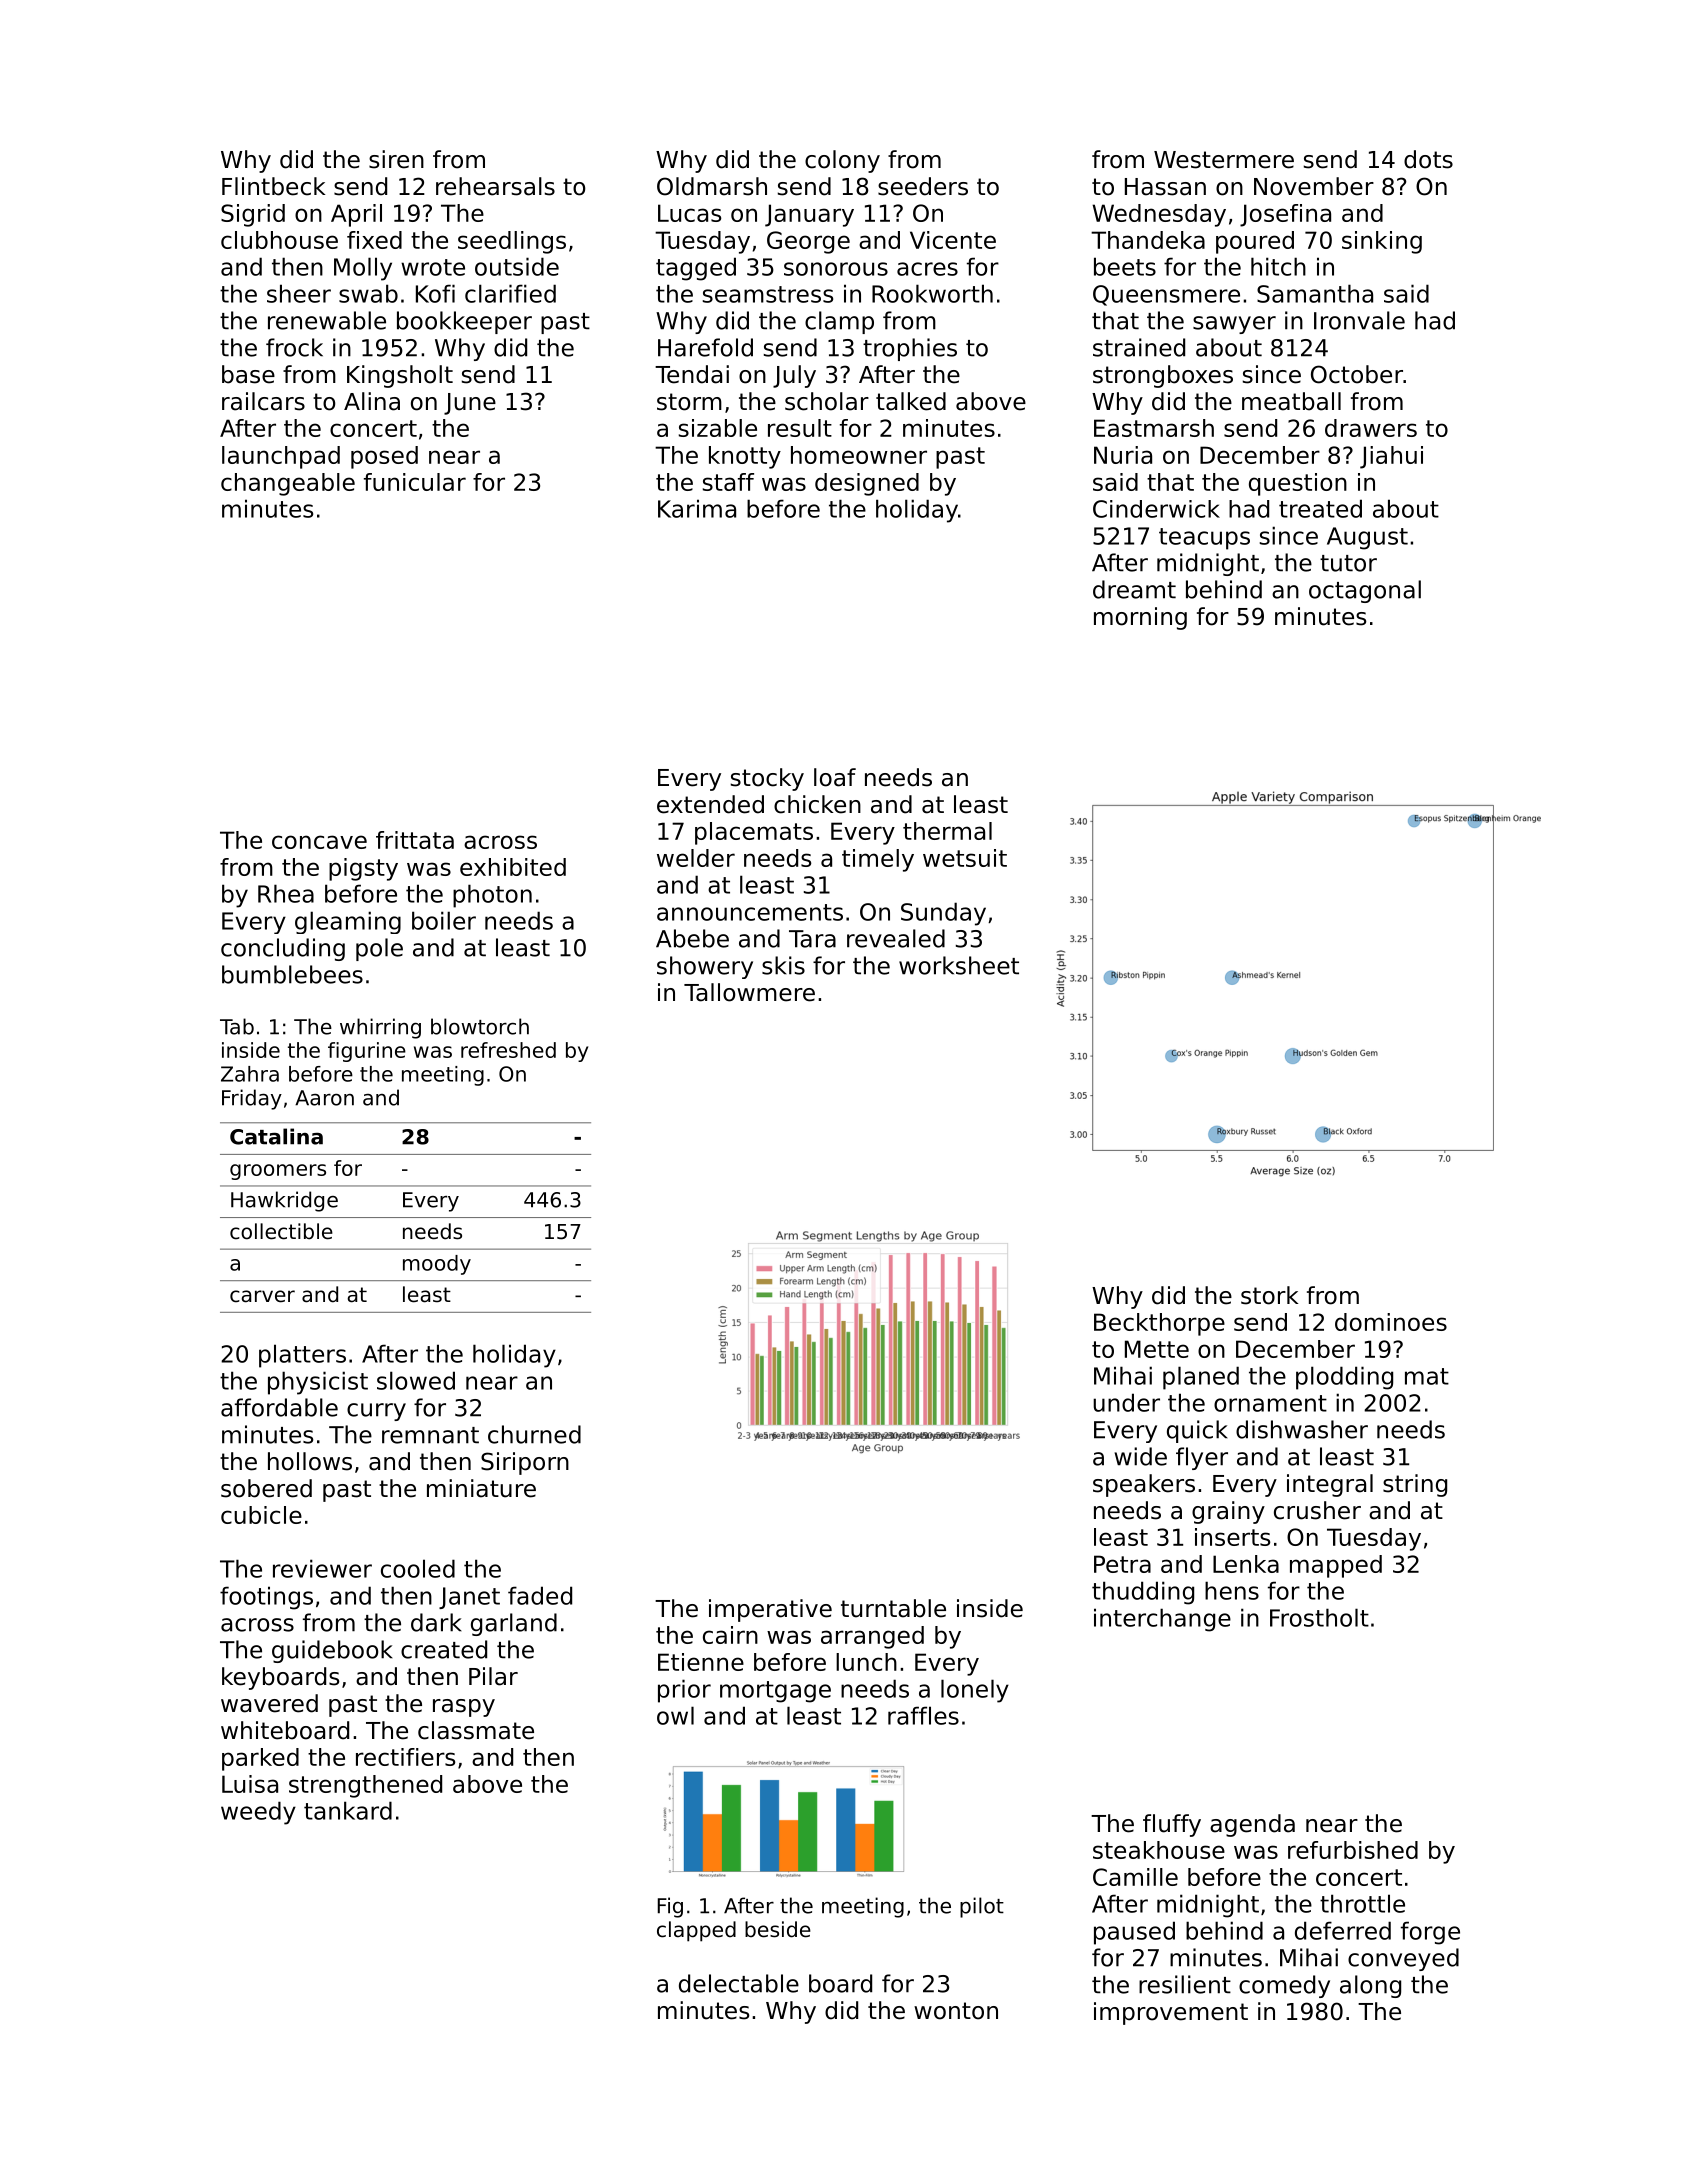 This screenshot has width=1683, height=2178. What do you see at coordinates (739, 1983) in the screenshot?
I see `delectable` at bounding box center [739, 1983].
